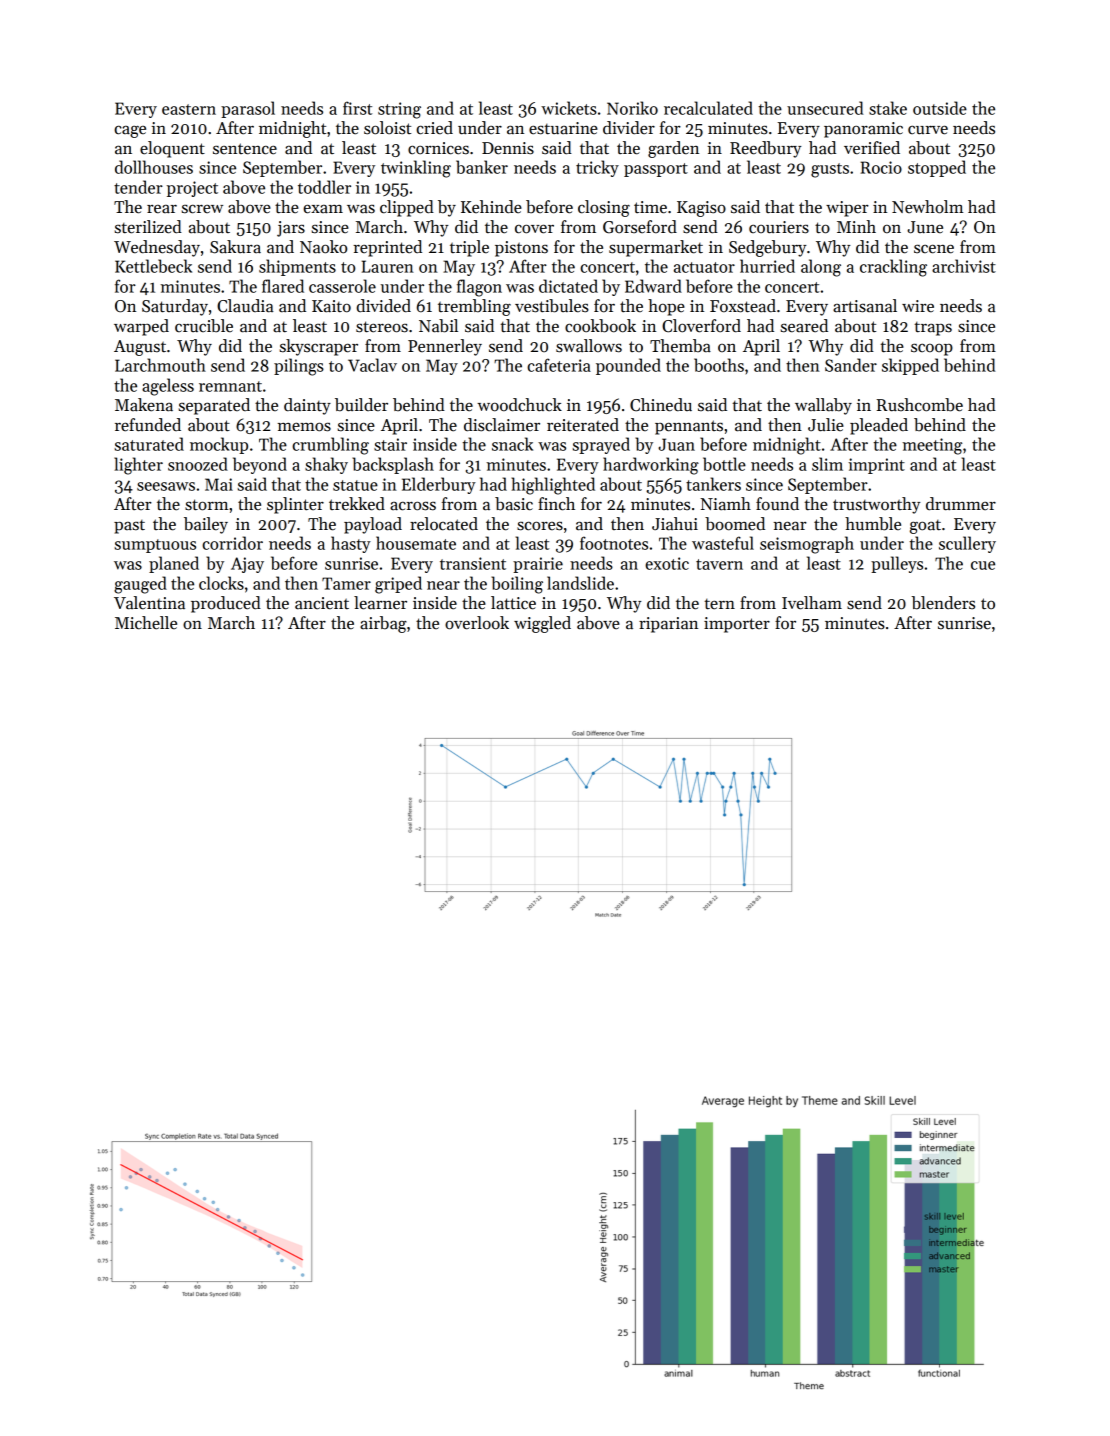 The width and height of the image is (1110, 1436). Describe the element at coordinates (680, 346) in the image. I see `Themba` at that location.
